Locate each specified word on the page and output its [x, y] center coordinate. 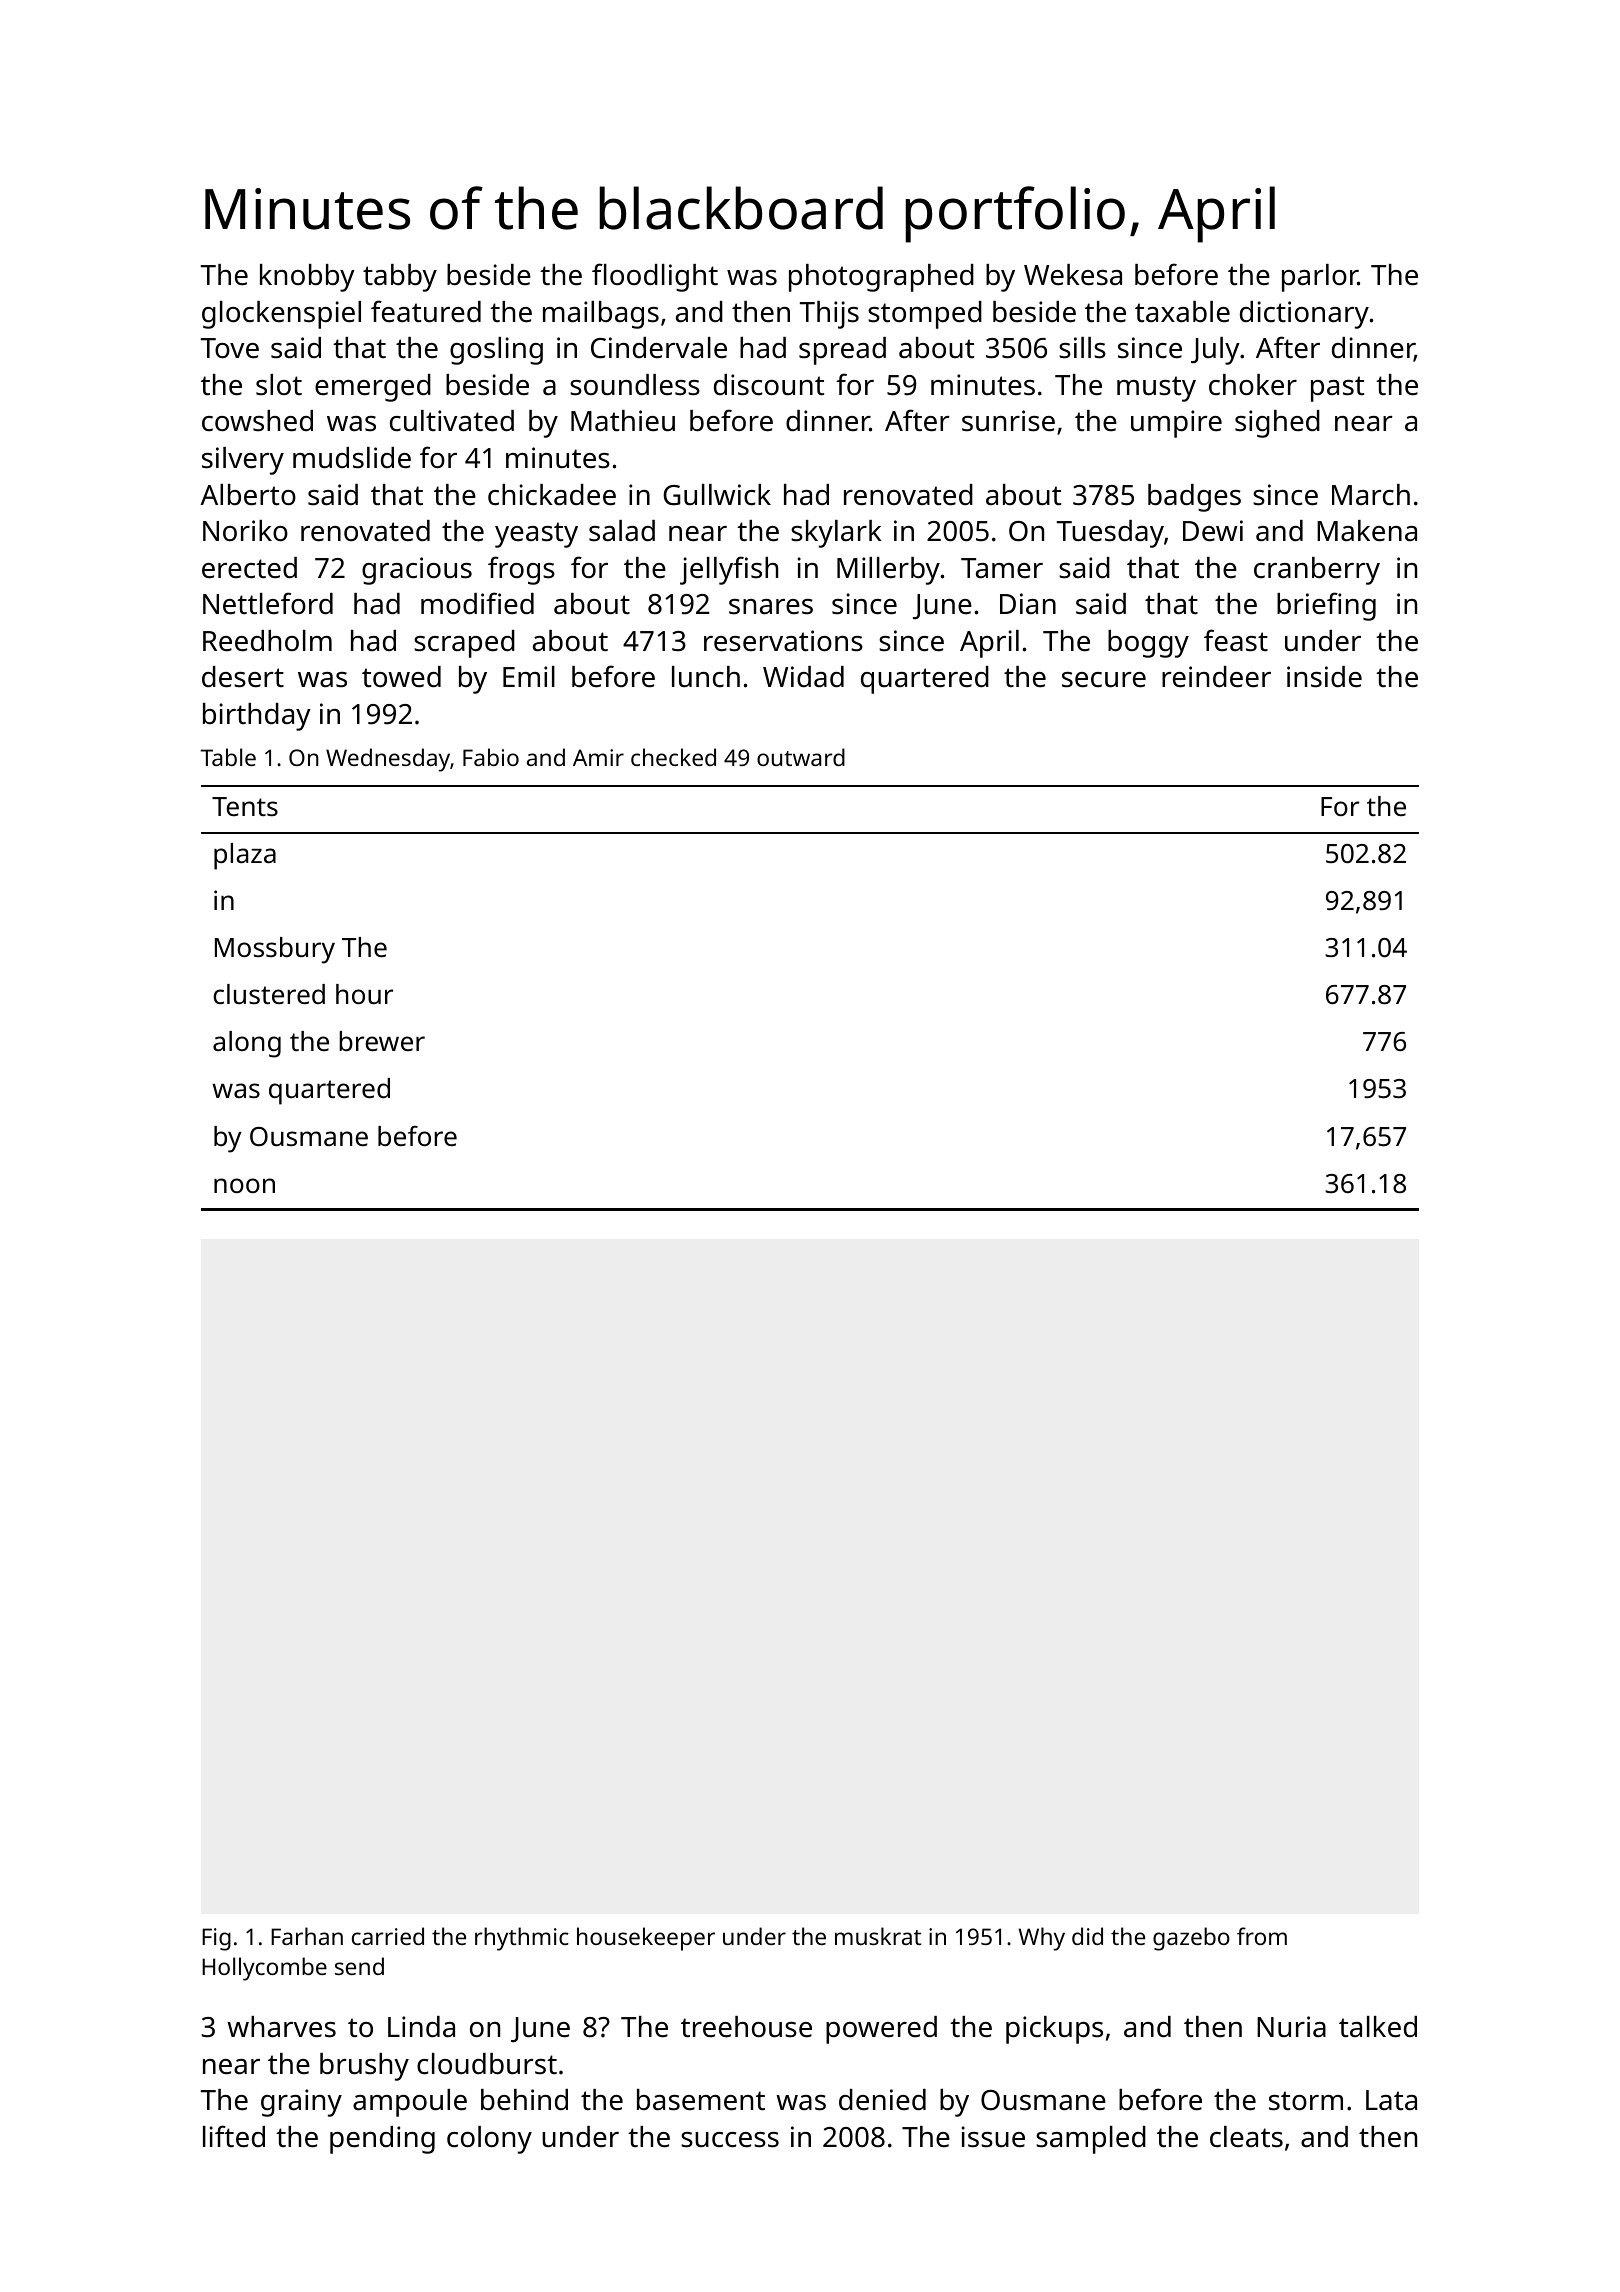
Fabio [491, 757]
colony [489, 2140]
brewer [382, 1041]
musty [1156, 389]
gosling [496, 351]
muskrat [878, 1936]
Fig [216, 1939]
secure [1104, 680]
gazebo [1191, 1939]
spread [842, 351]
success [730, 2140]
